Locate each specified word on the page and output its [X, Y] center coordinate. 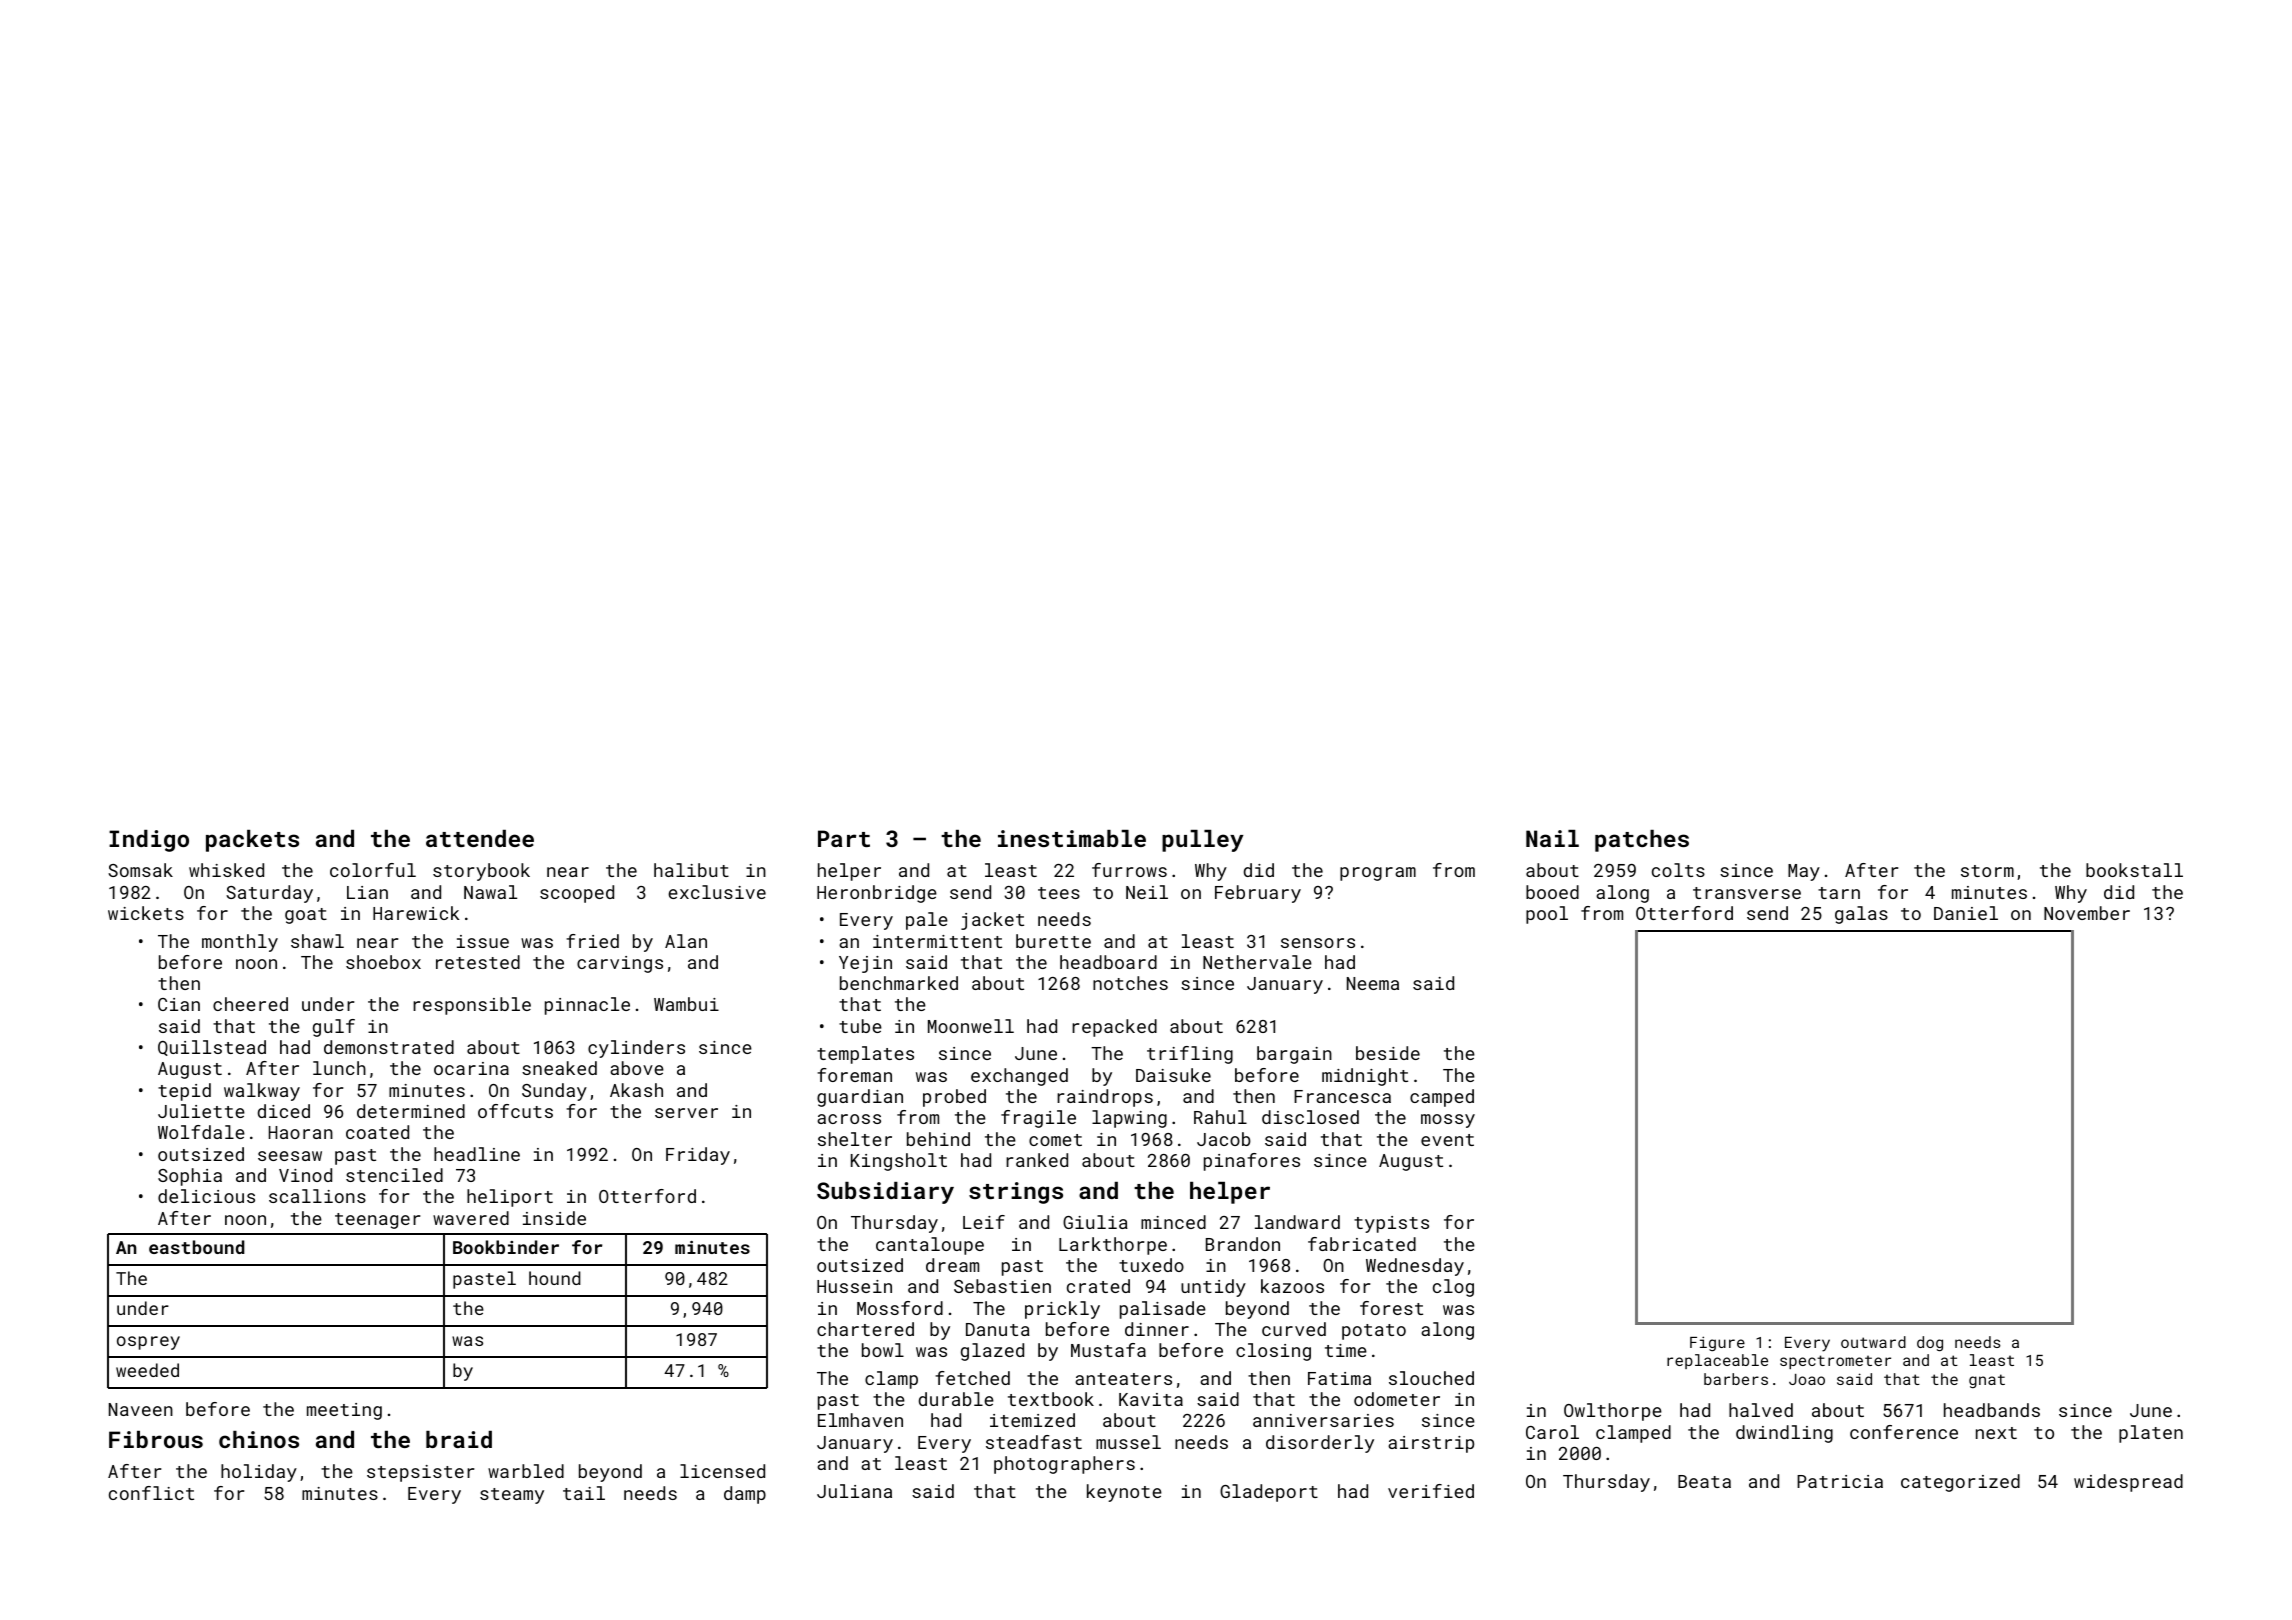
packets [252, 841]
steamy [512, 1496]
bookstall [2134, 870]
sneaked [559, 1068]
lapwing [1129, 1119]
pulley [1202, 841]
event [1447, 1140]
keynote [1124, 1493]
